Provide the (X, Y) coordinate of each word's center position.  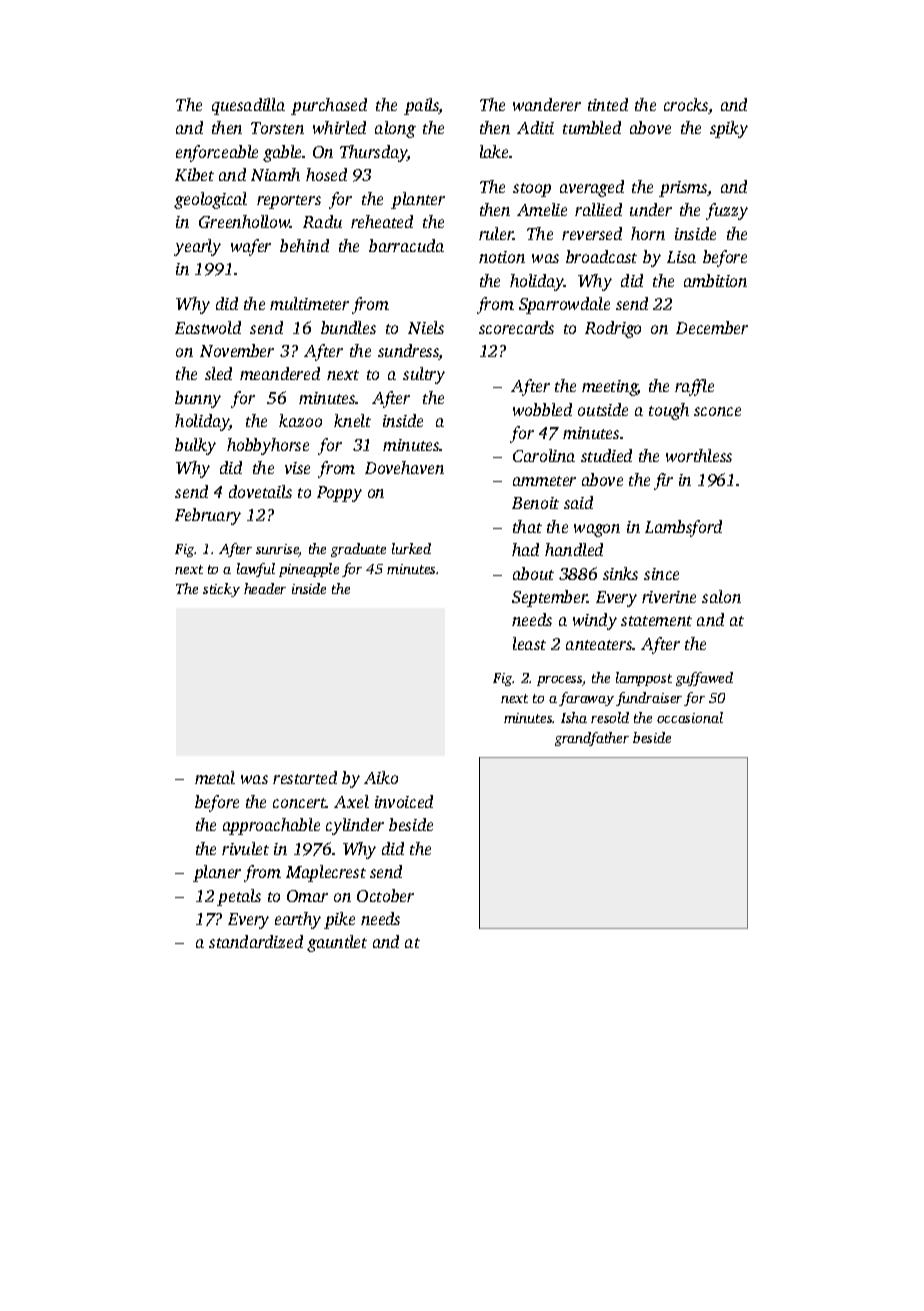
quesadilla (248, 106)
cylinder (355, 826)
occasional (690, 717)
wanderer (547, 104)
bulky (195, 446)
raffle (694, 387)
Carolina (544, 455)
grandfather (592, 739)
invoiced (404, 801)
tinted (608, 104)
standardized (256, 941)
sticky (221, 590)
